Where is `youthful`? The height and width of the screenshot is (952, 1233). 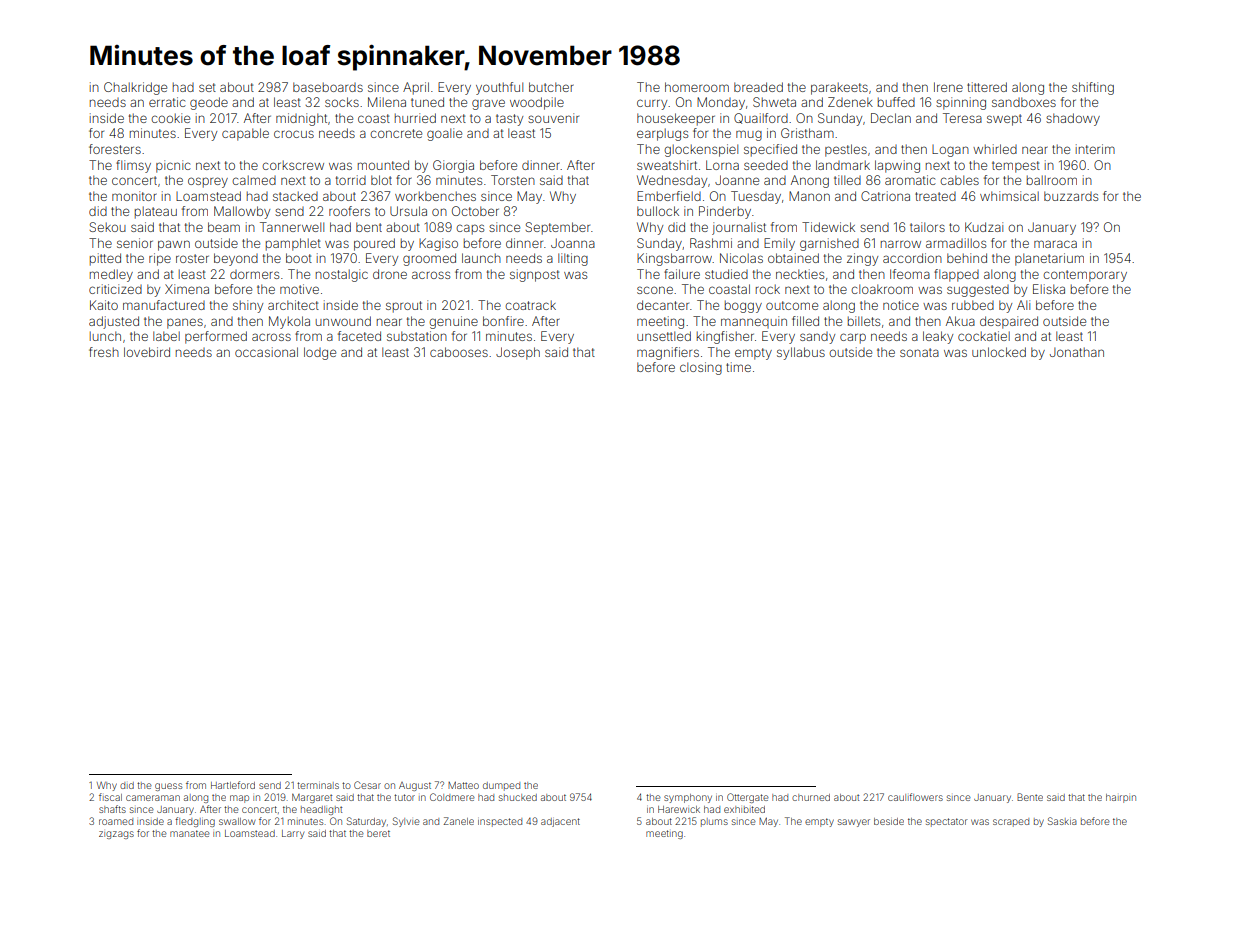 youthful is located at coordinates (499, 88).
